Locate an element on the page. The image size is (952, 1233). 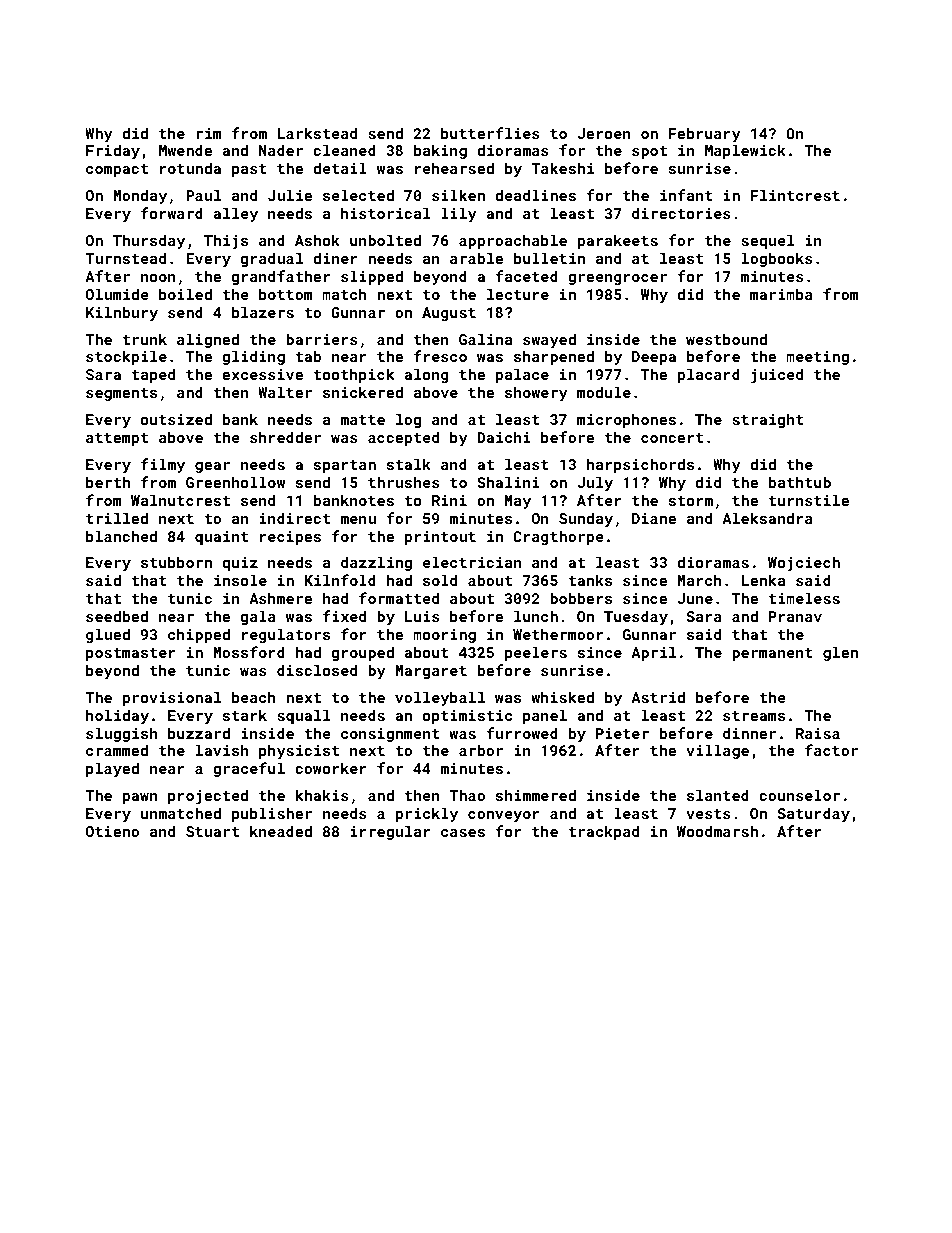
February is located at coordinates (705, 134).
